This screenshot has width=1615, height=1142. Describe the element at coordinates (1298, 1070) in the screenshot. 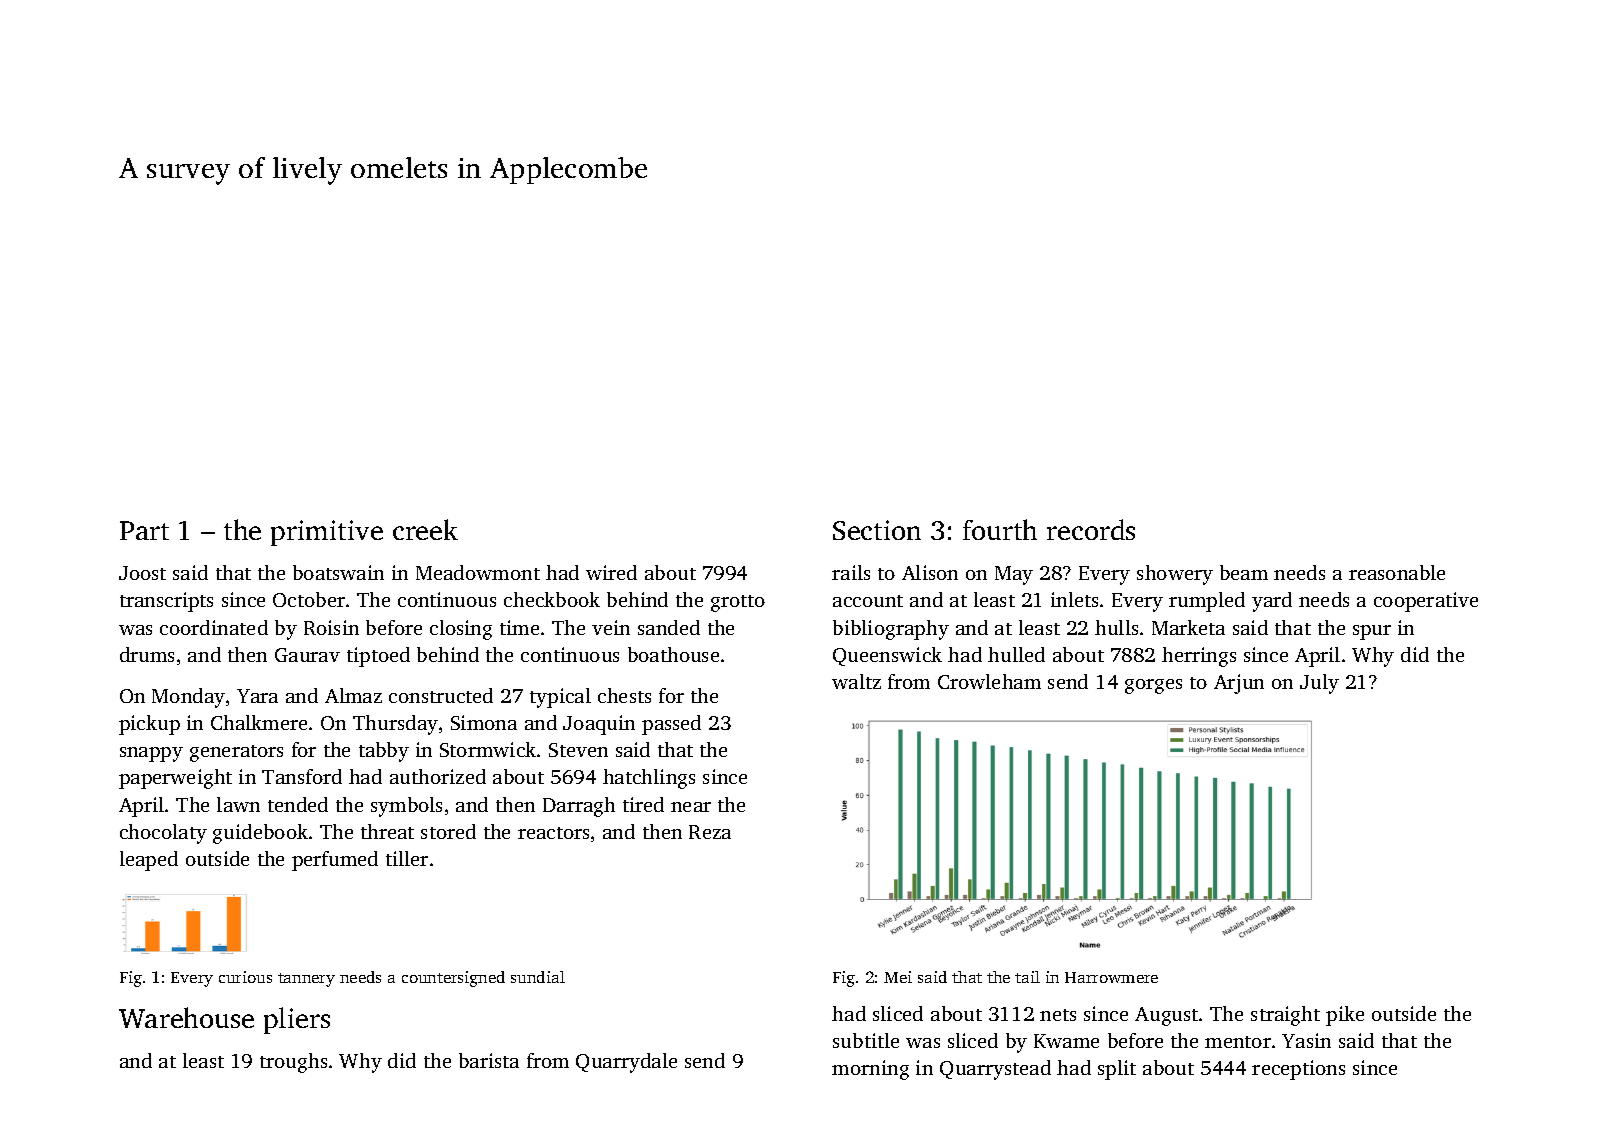

I see `receptions` at that location.
